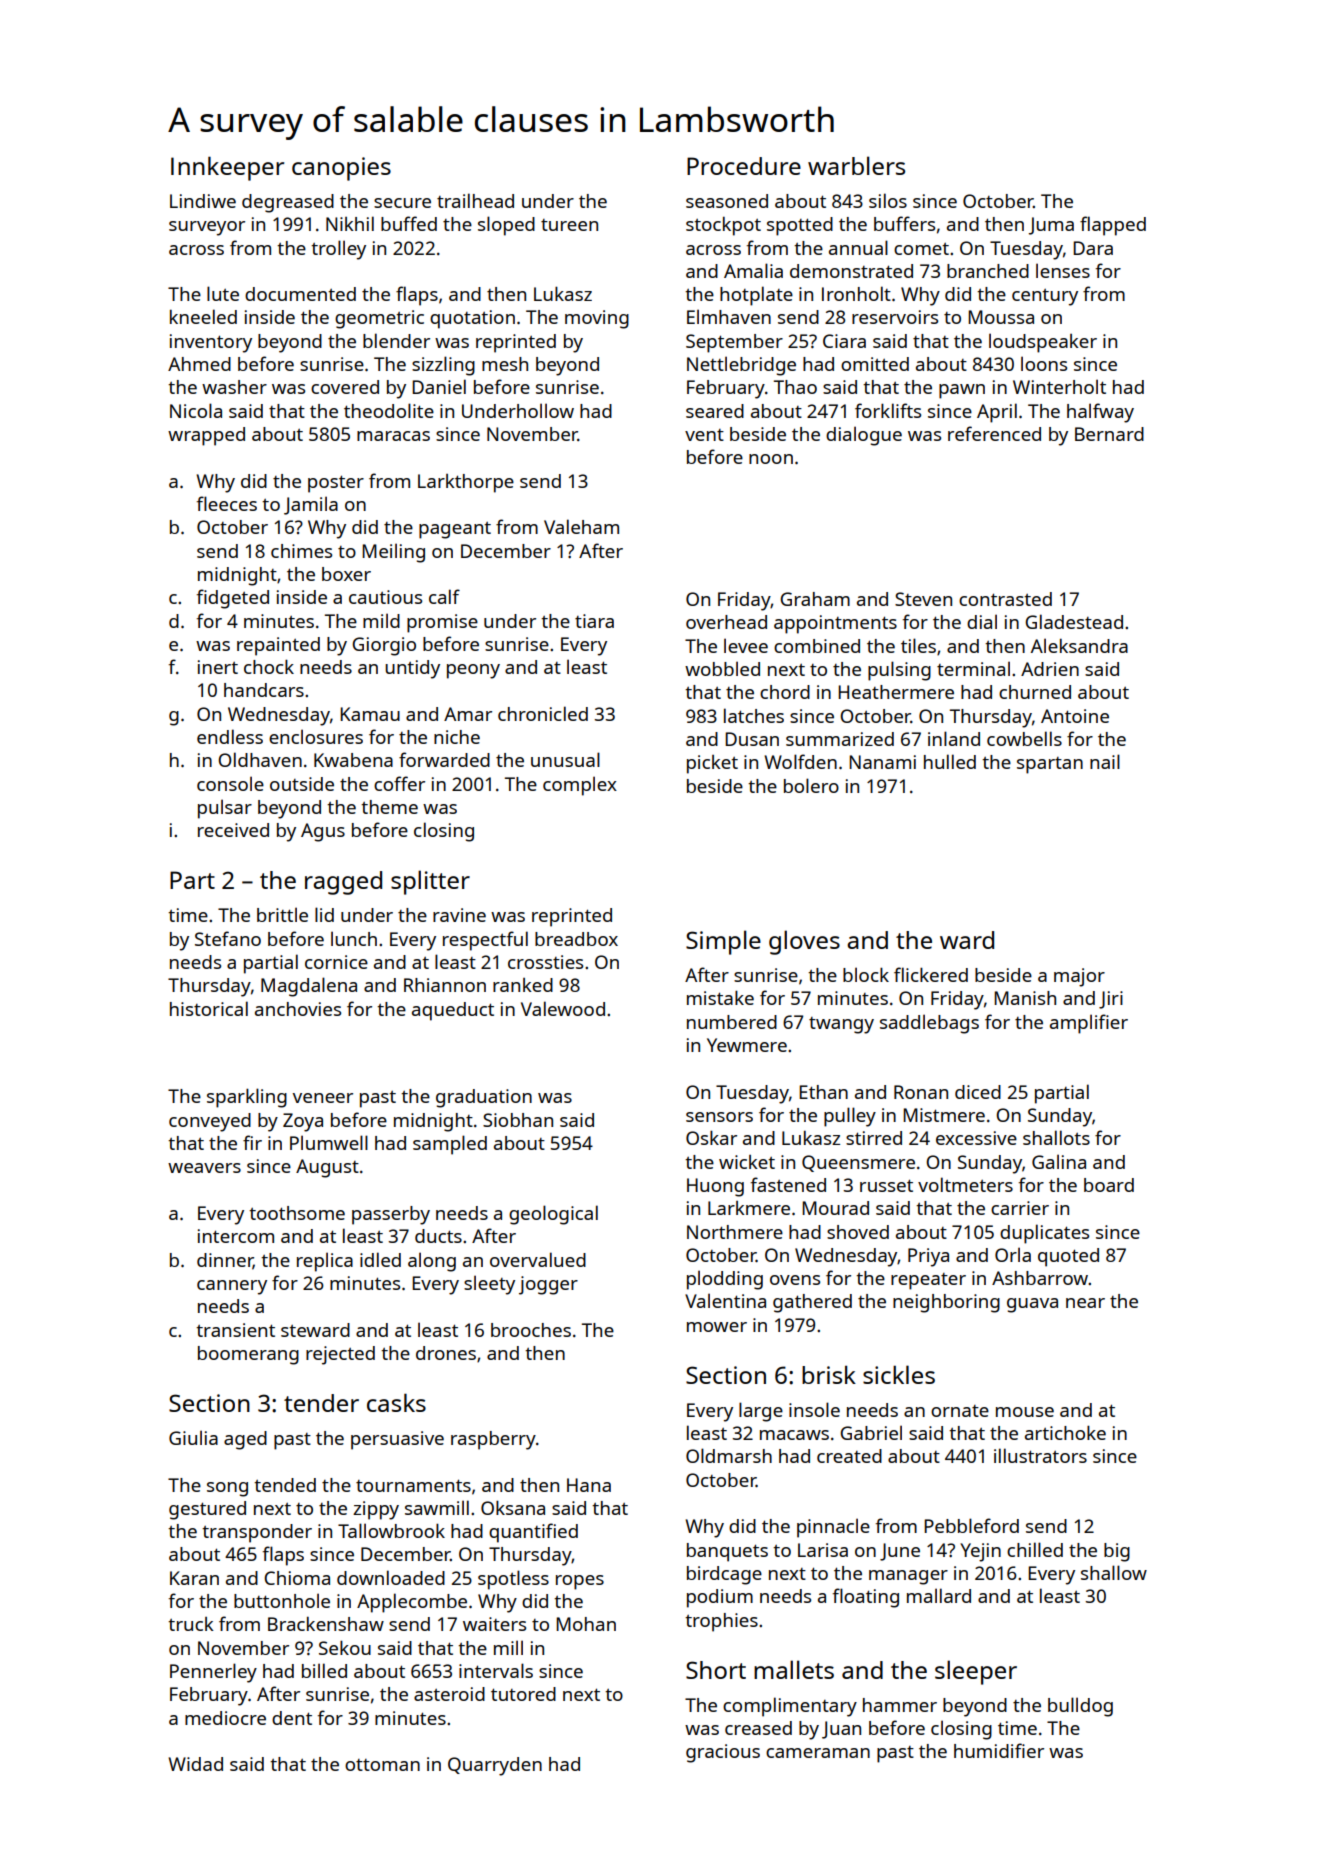 This document has height=1862, width=1317. I want to click on tureen, so click(569, 225).
